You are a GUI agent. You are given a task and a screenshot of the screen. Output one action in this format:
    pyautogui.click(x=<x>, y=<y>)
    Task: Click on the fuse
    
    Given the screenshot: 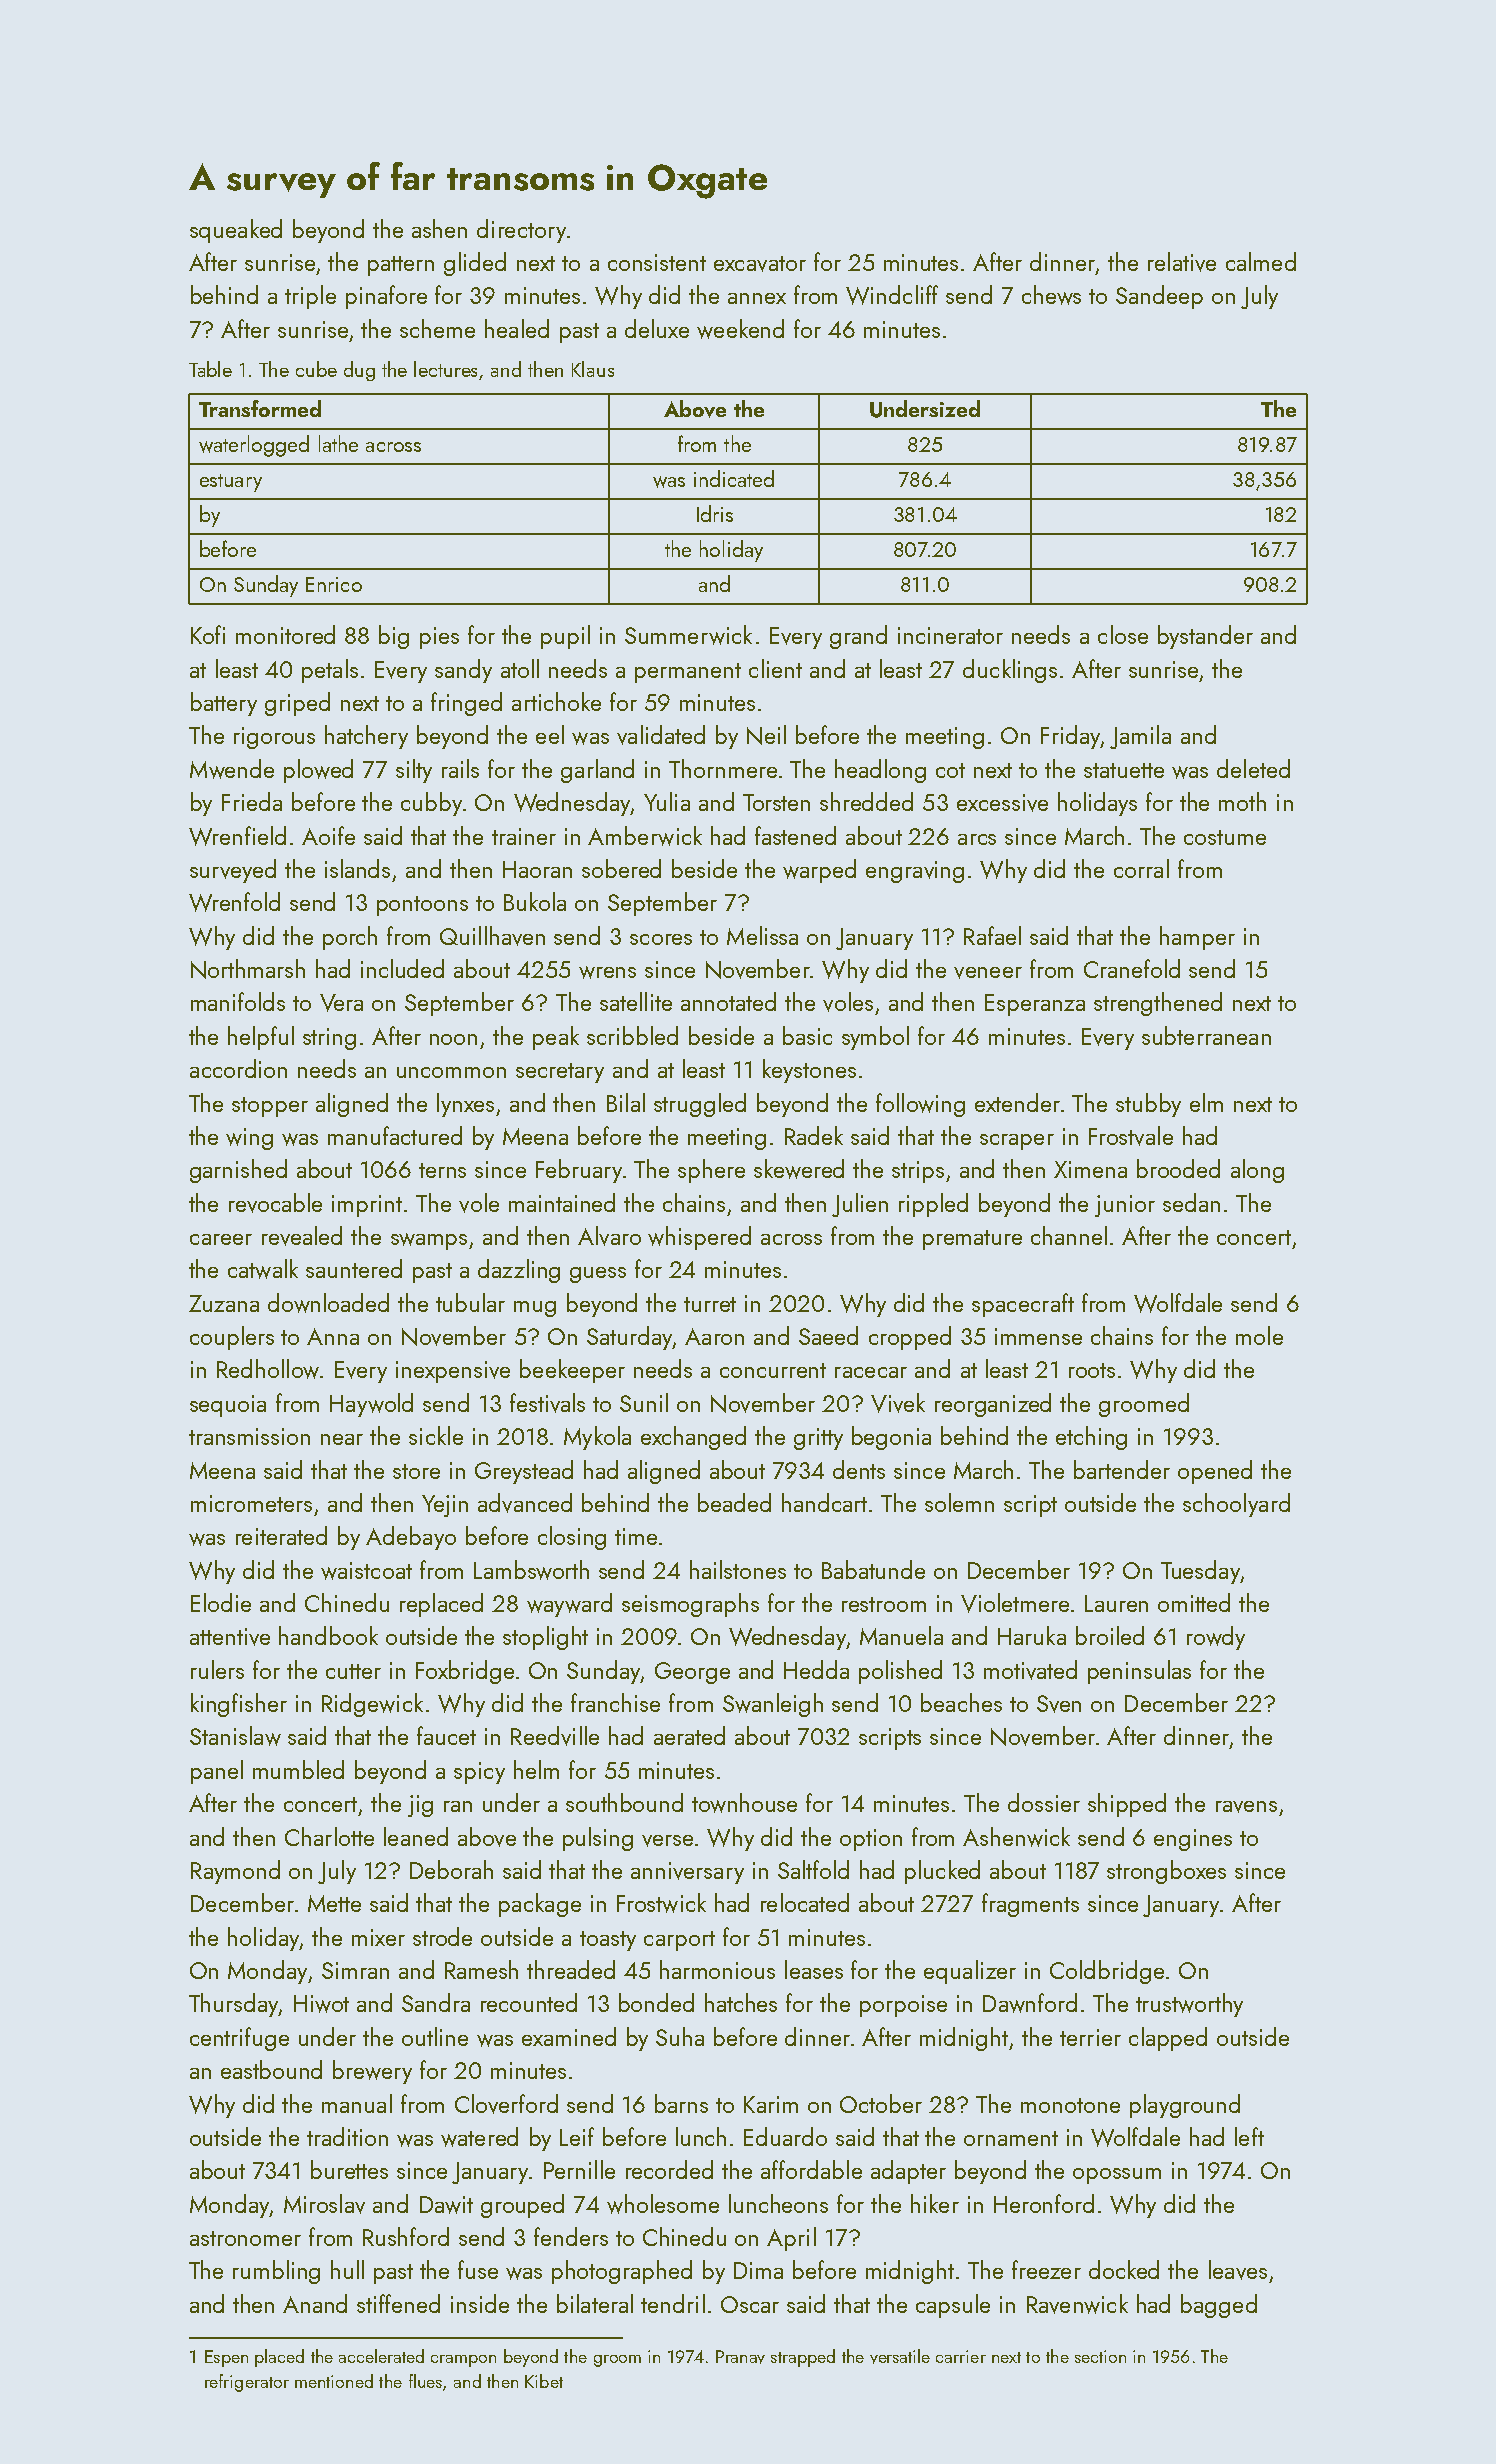 What is the action you would take?
    pyautogui.click(x=478, y=2269)
